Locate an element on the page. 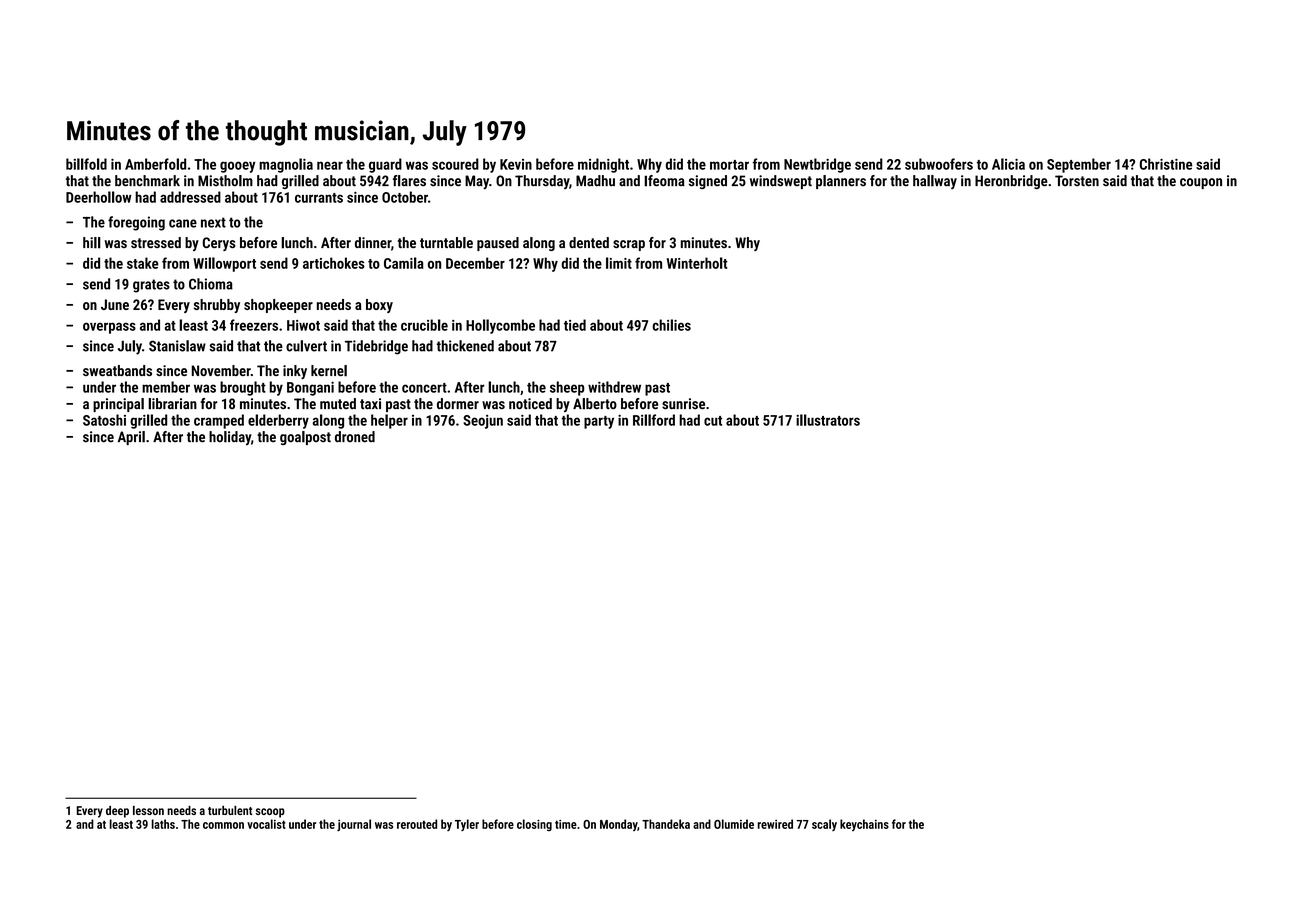 The height and width of the document is (924, 1308). holiday is located at coordinates (230, 438).
